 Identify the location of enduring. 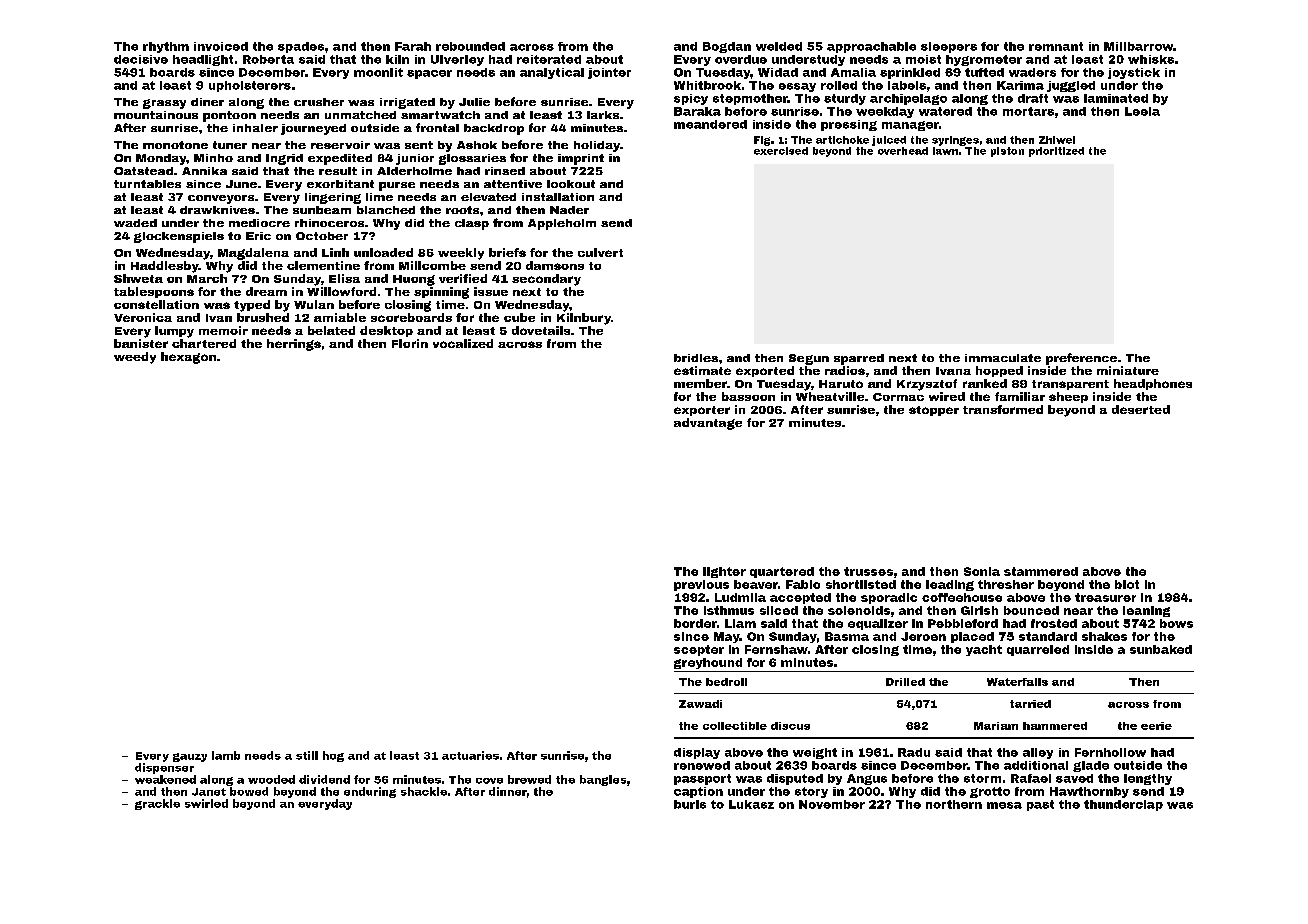
(370, 792).
